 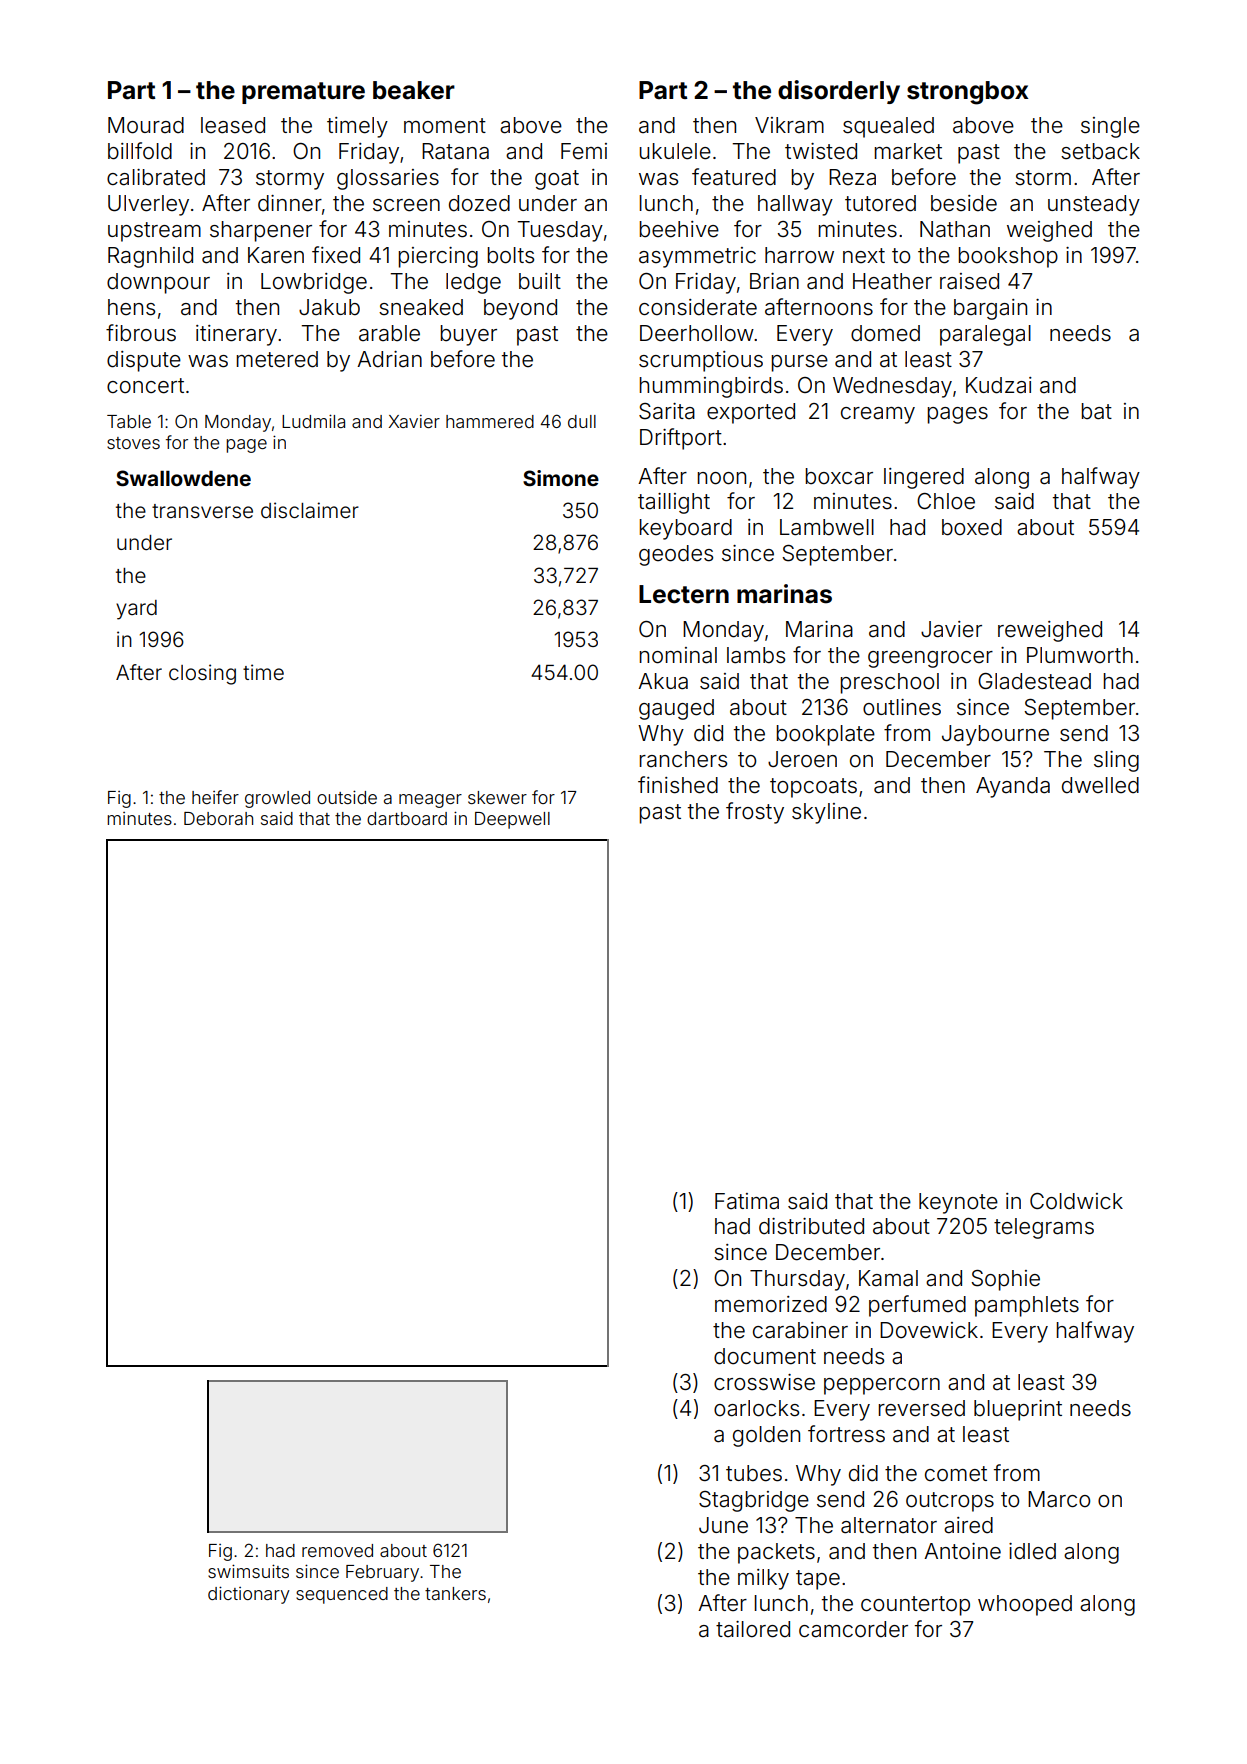 What do you see at coordinates (755, 813) in the screenshot?
I see `frosty` at bounding box center [755, 813].
